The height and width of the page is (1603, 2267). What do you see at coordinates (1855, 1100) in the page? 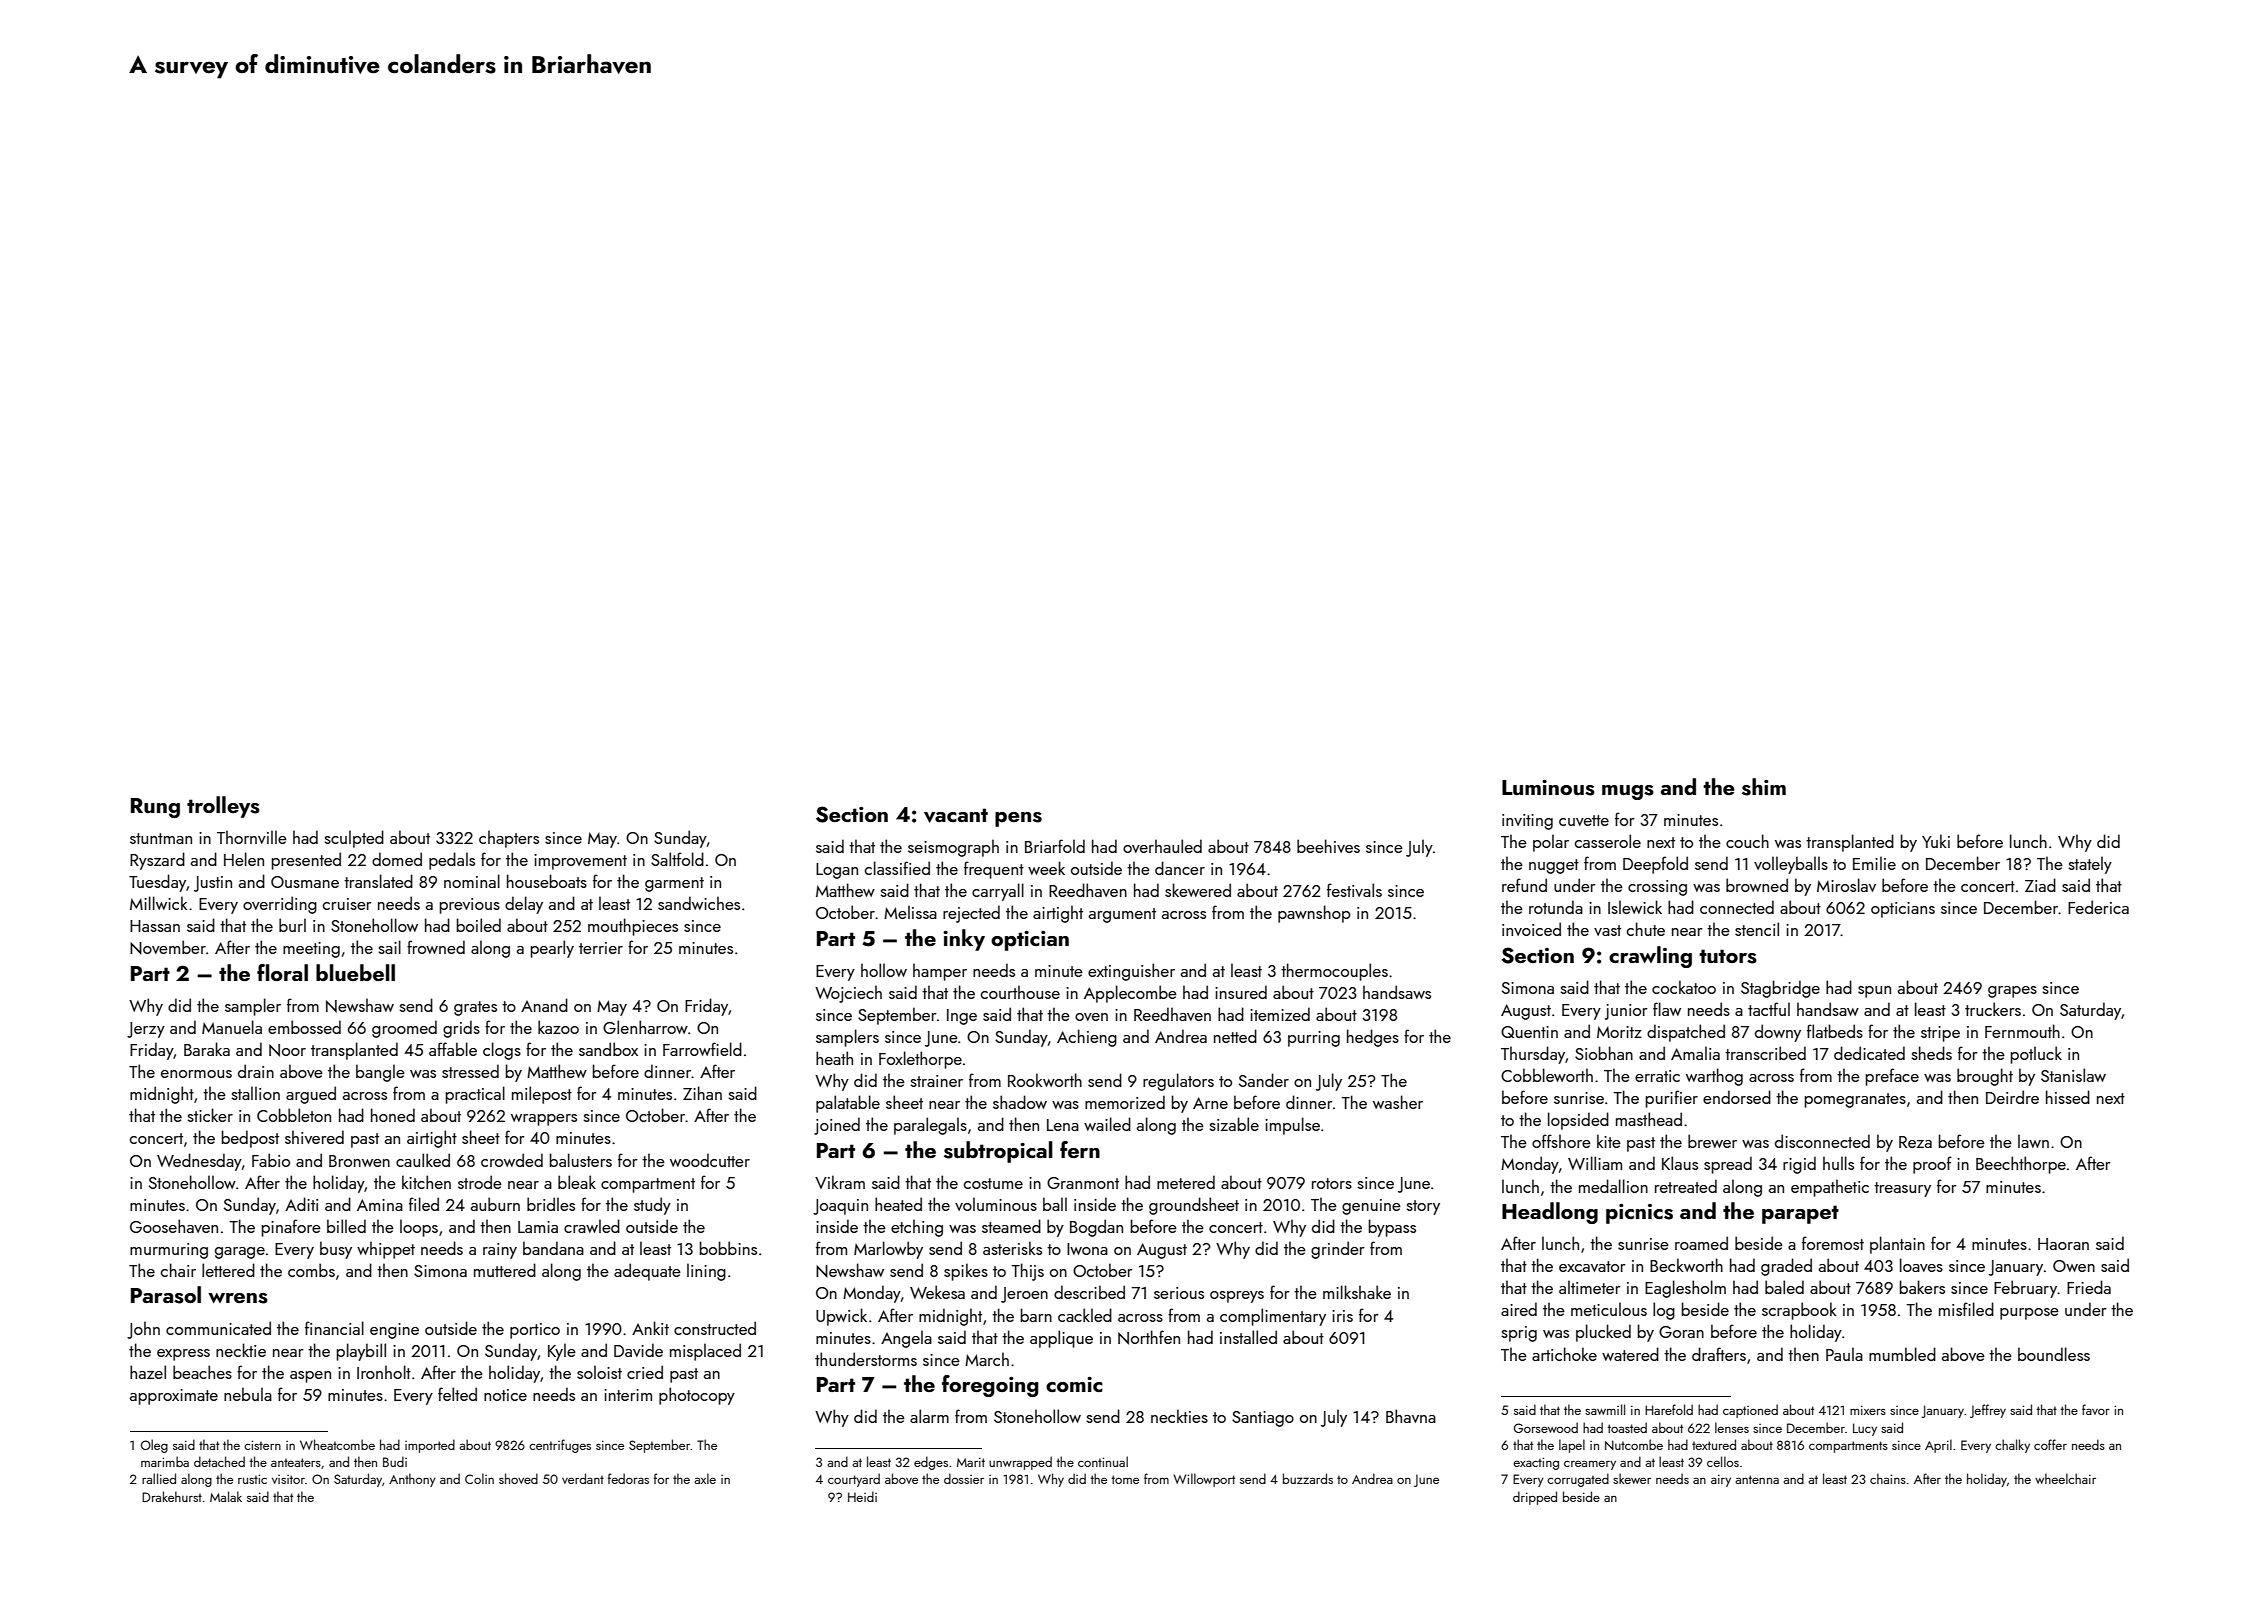
I see `pomegranates` at bounding box center [1855, 1100].
